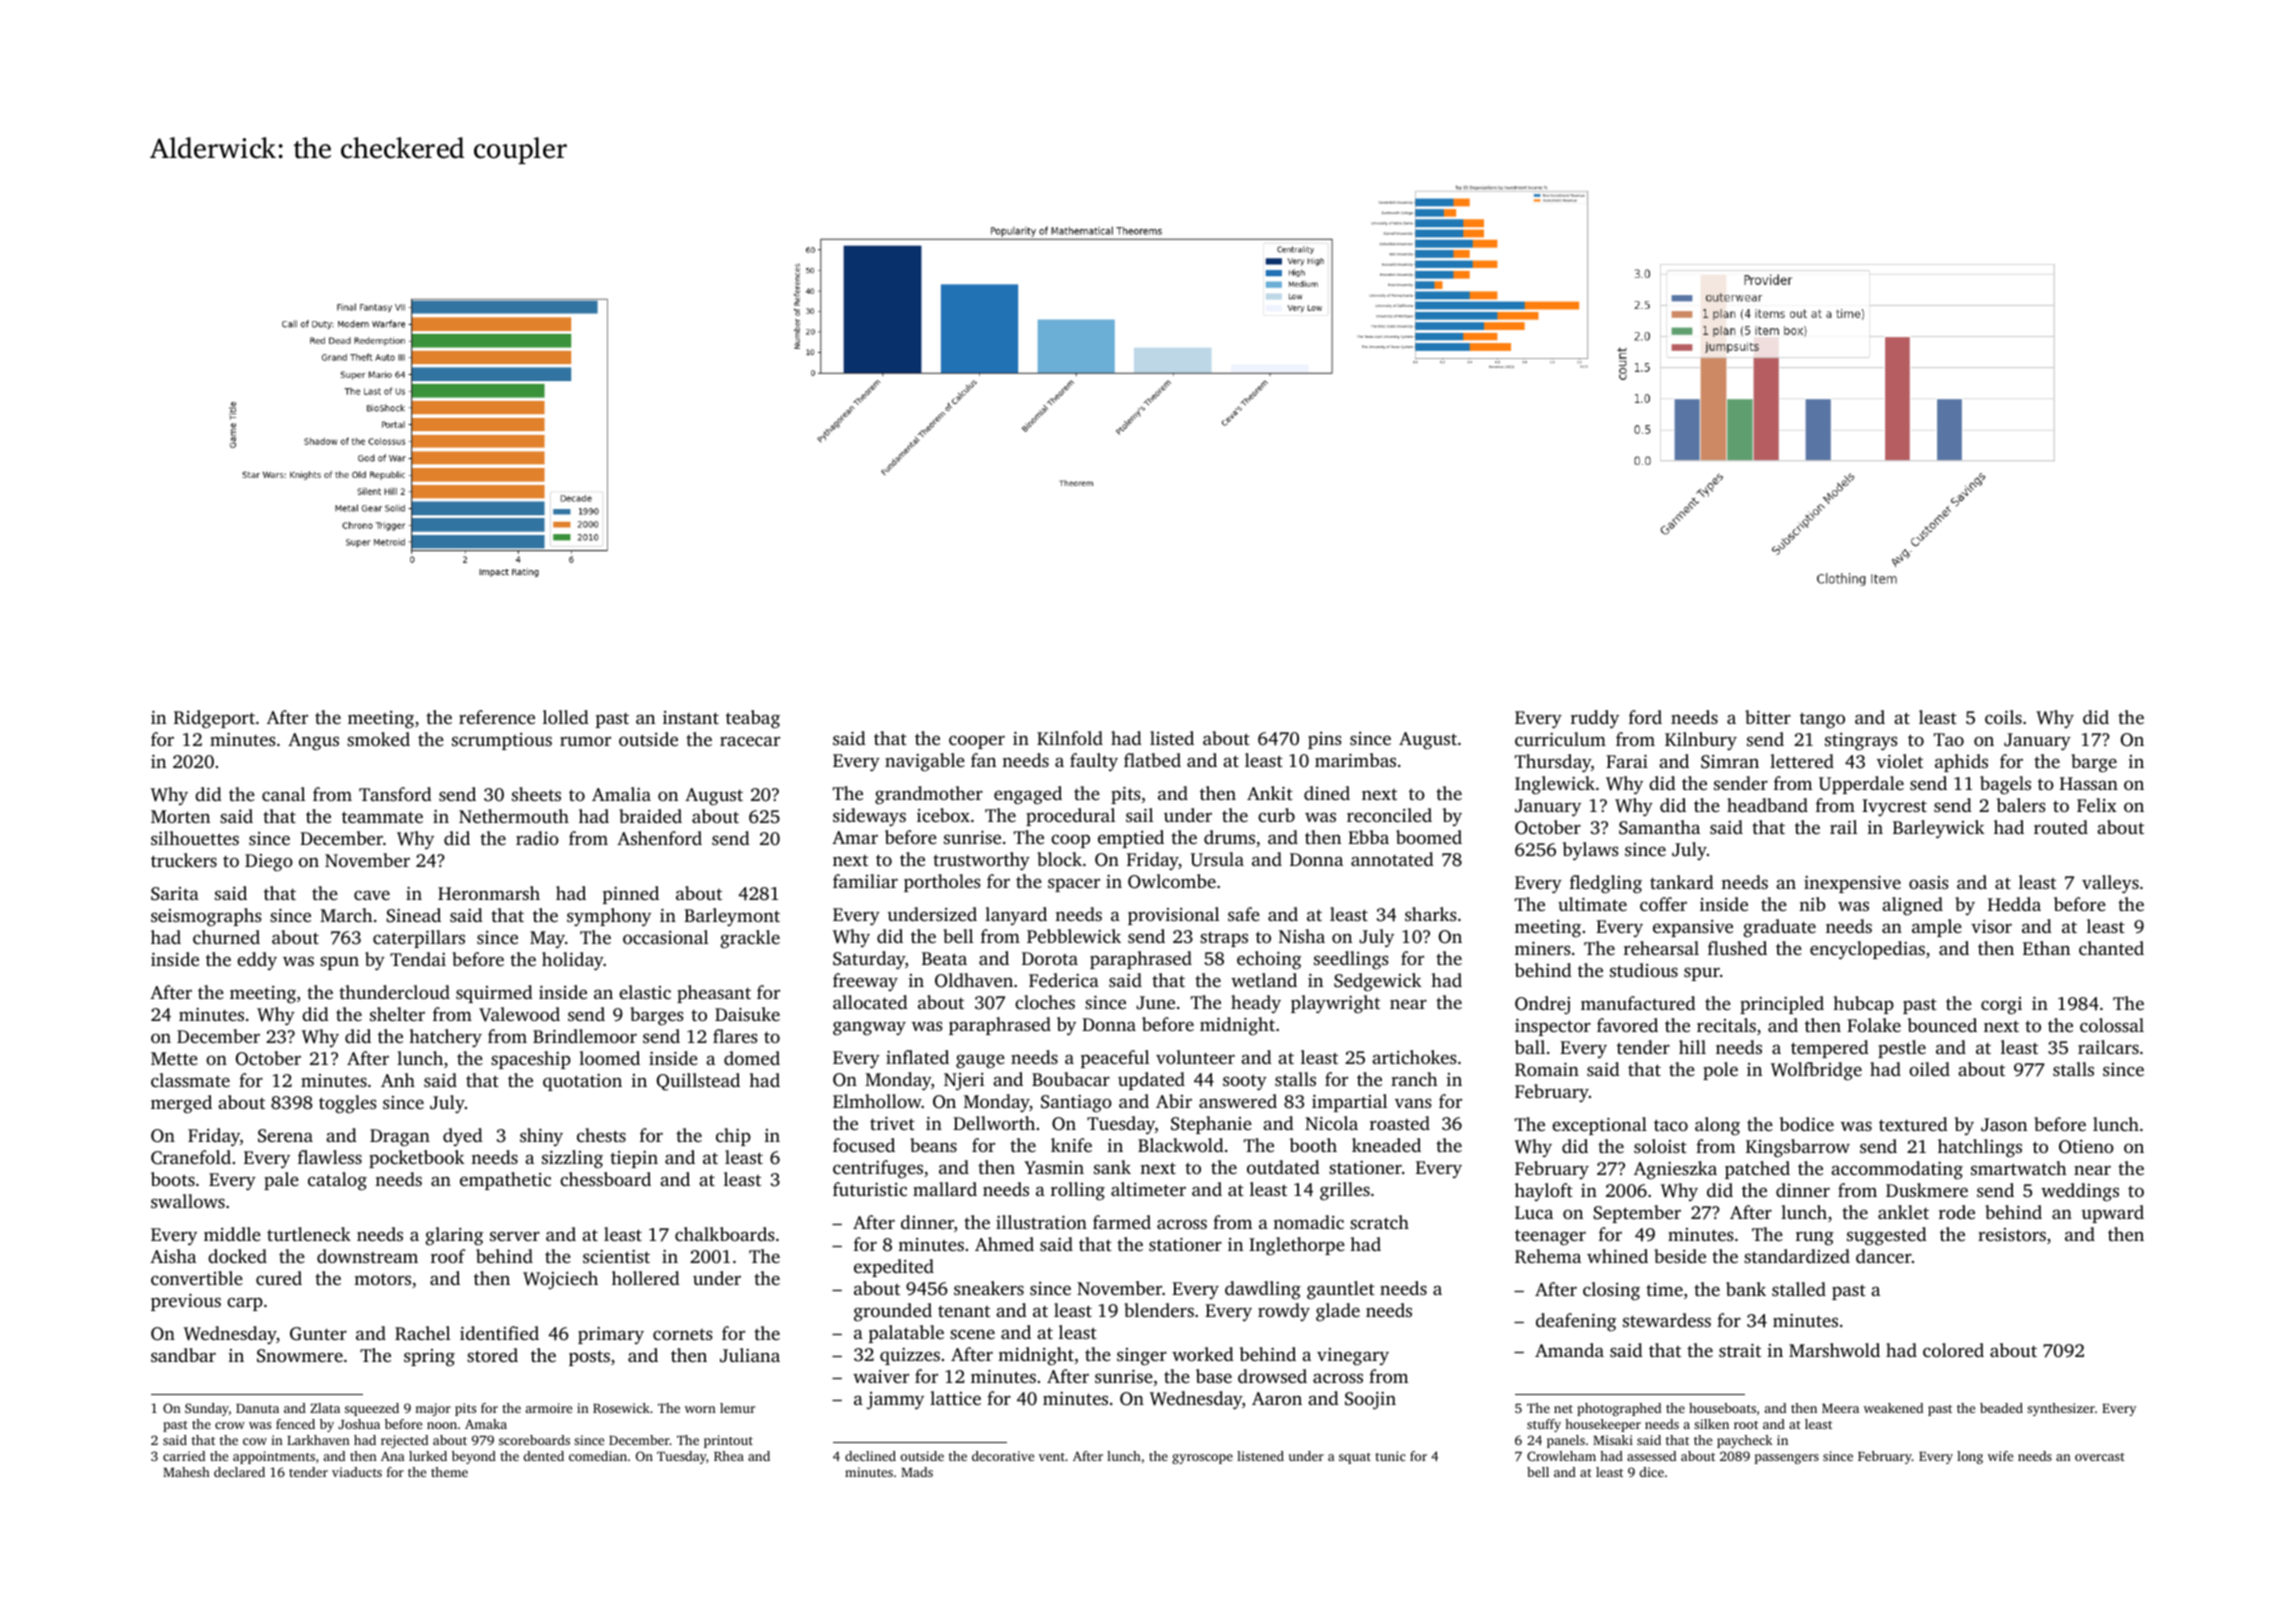  I want to click on Danuta, so click(257, 1408).
